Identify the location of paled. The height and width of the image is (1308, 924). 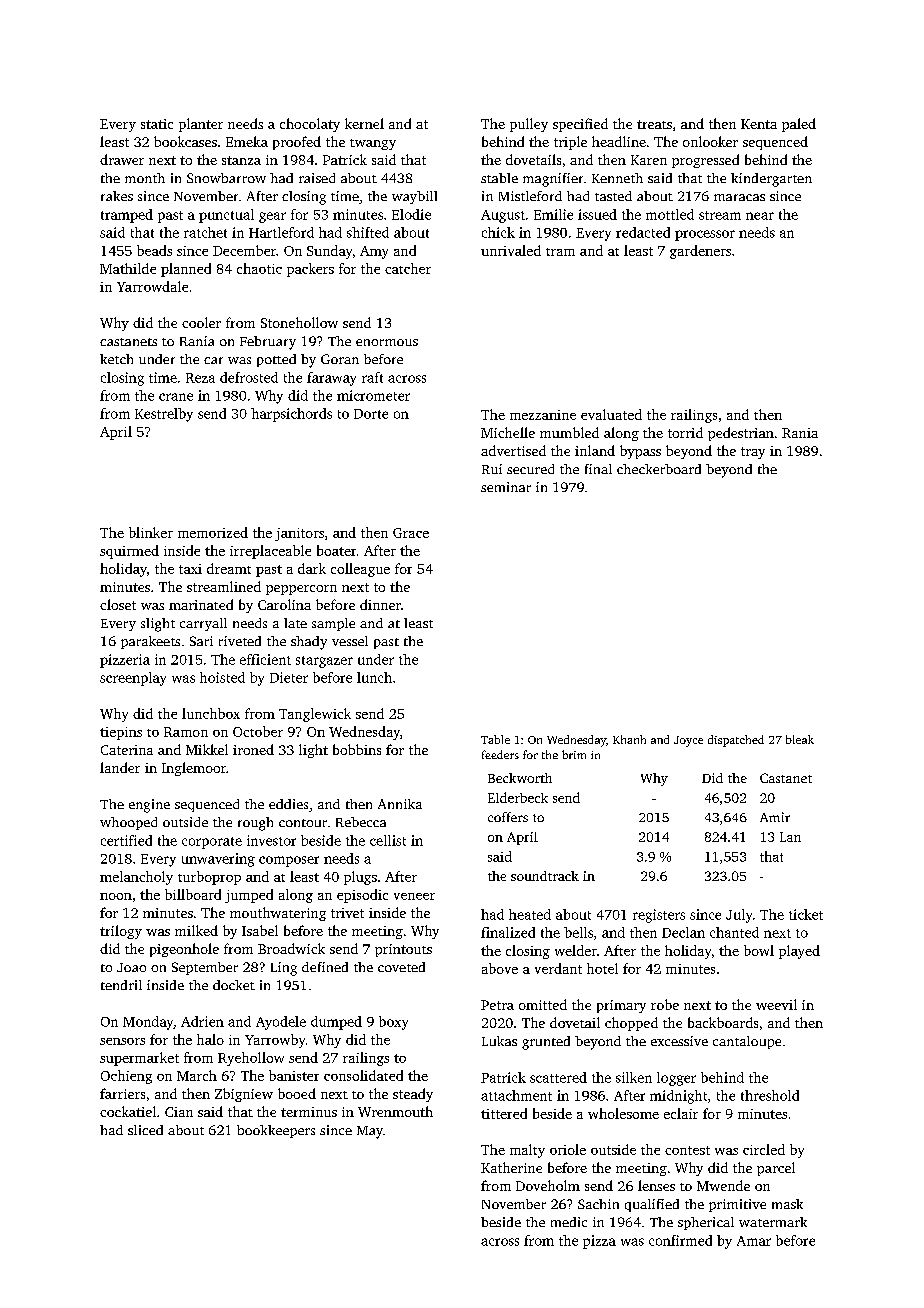
(799, 125).
